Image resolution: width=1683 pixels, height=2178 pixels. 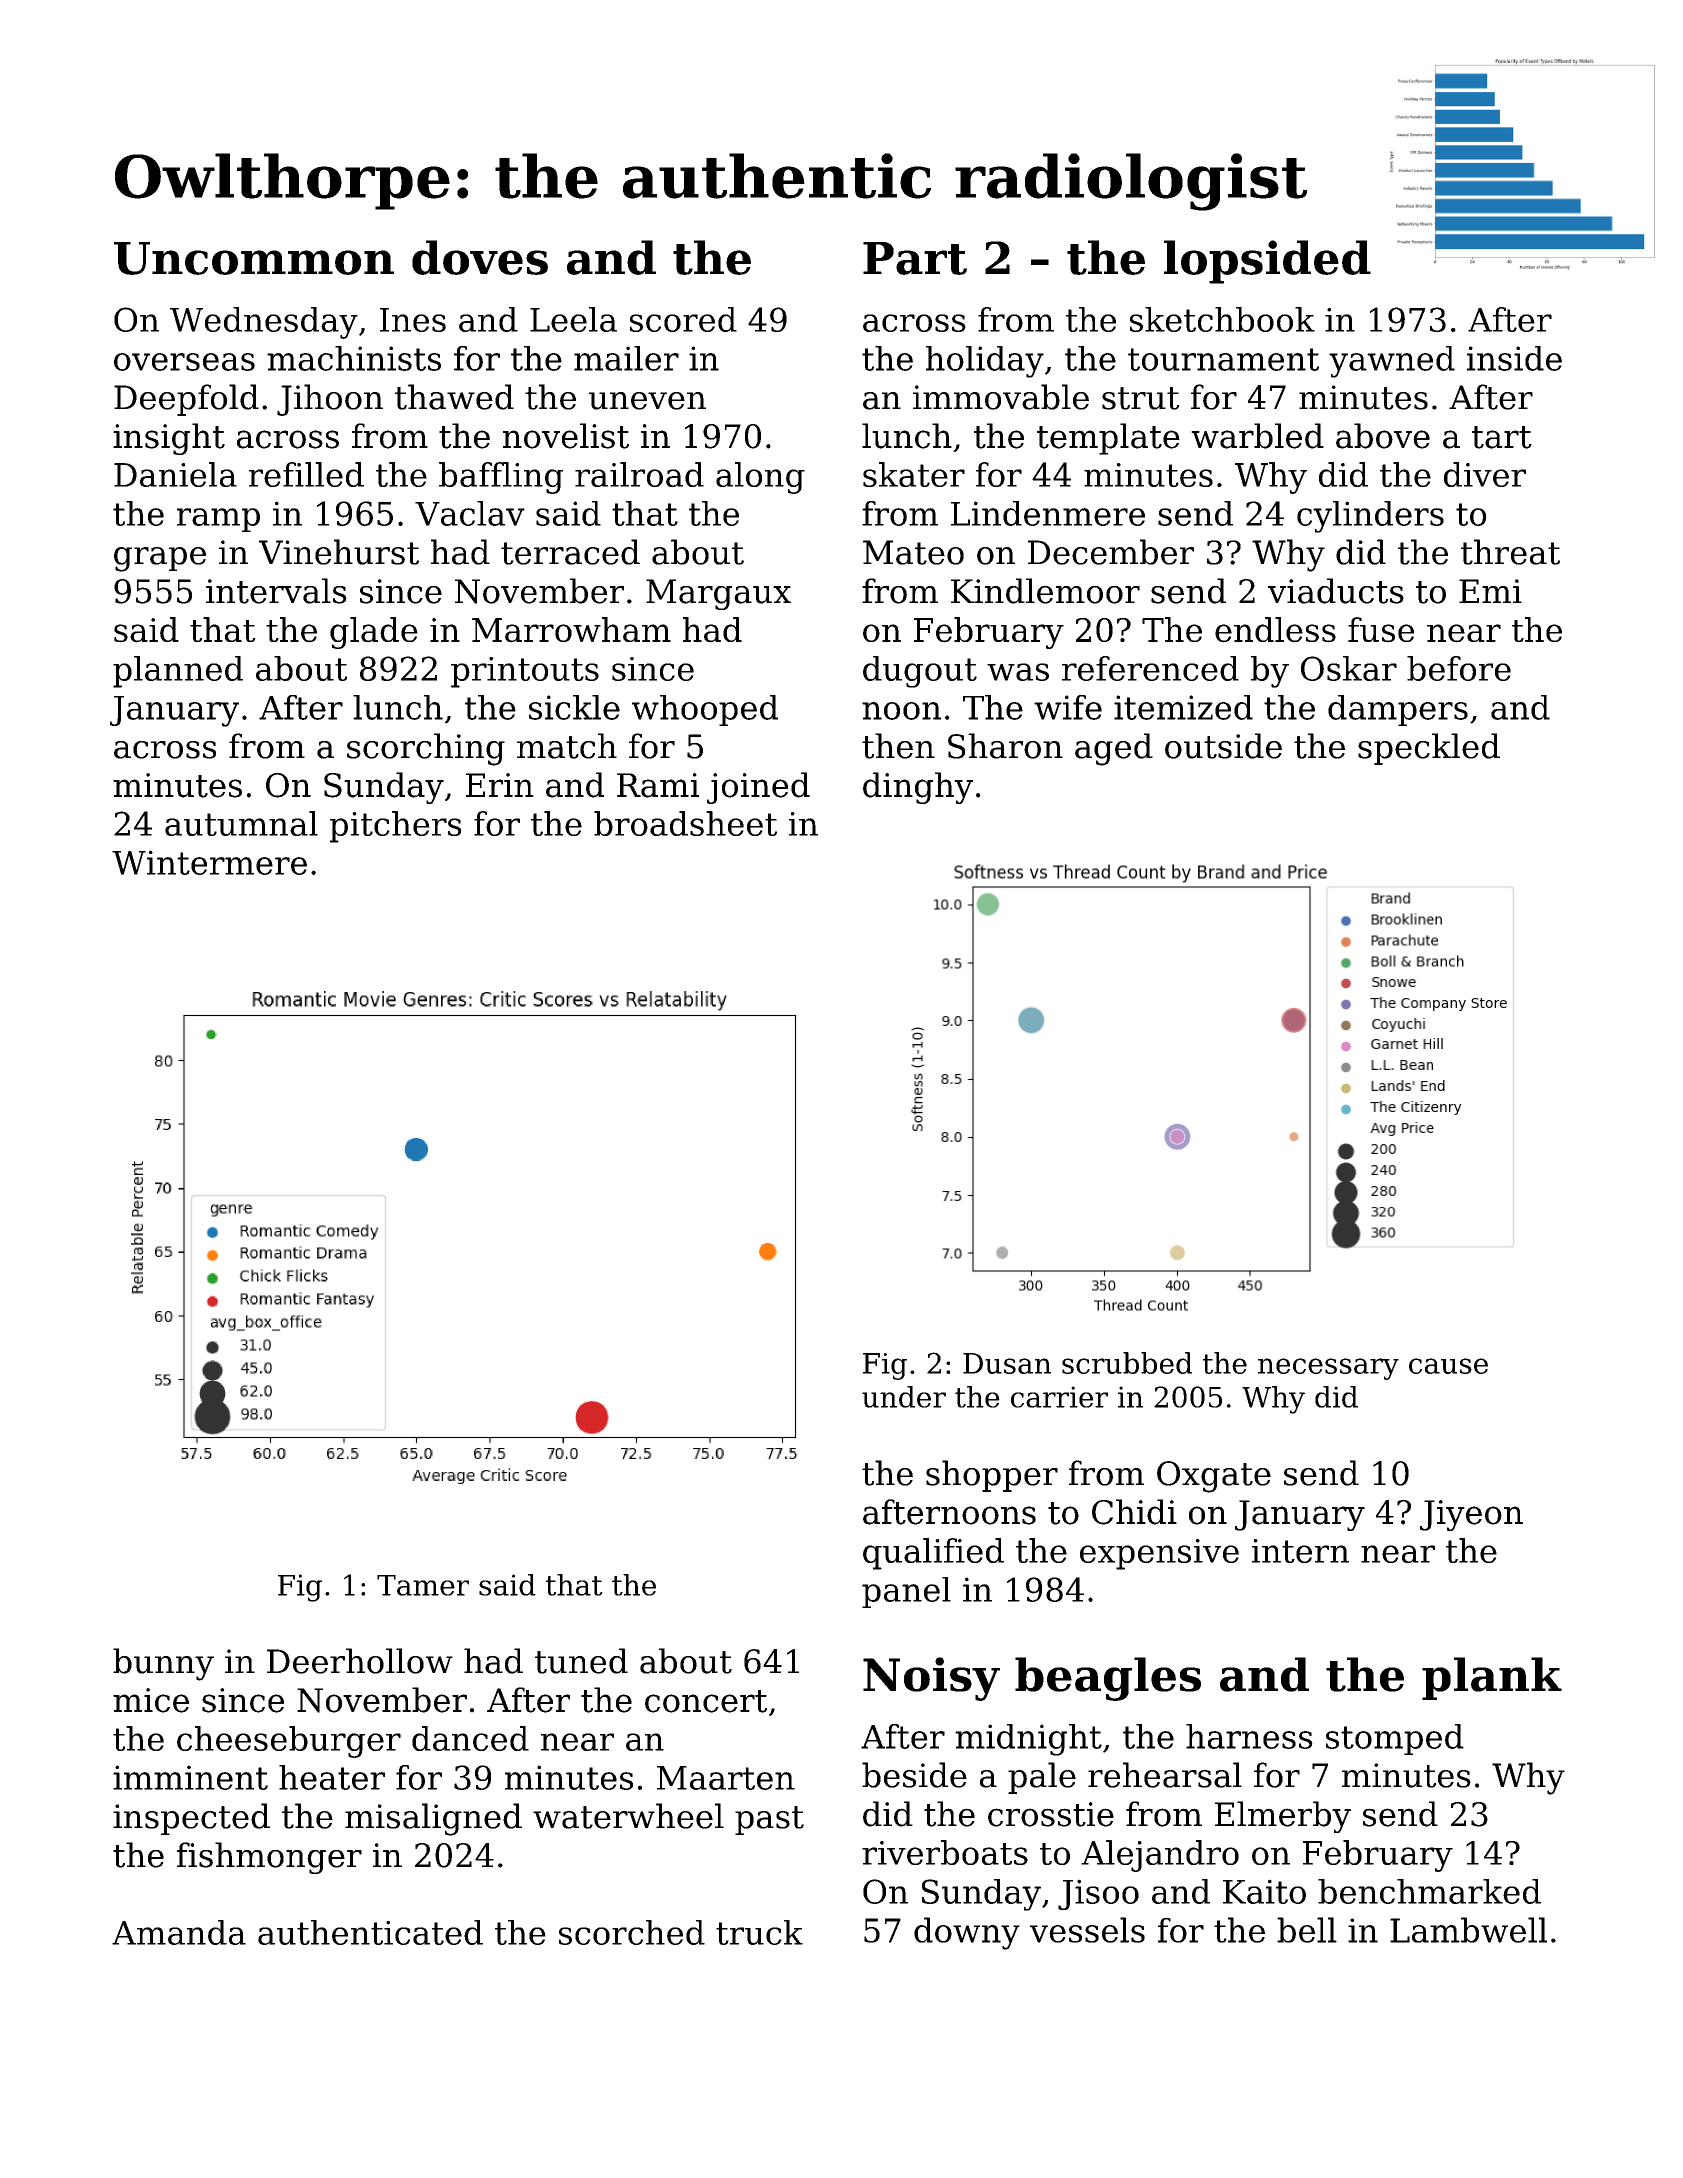 What do you see at coordinates (914, 474) in the screenshot?
I see `skater` at bounding box center [914, 474].
